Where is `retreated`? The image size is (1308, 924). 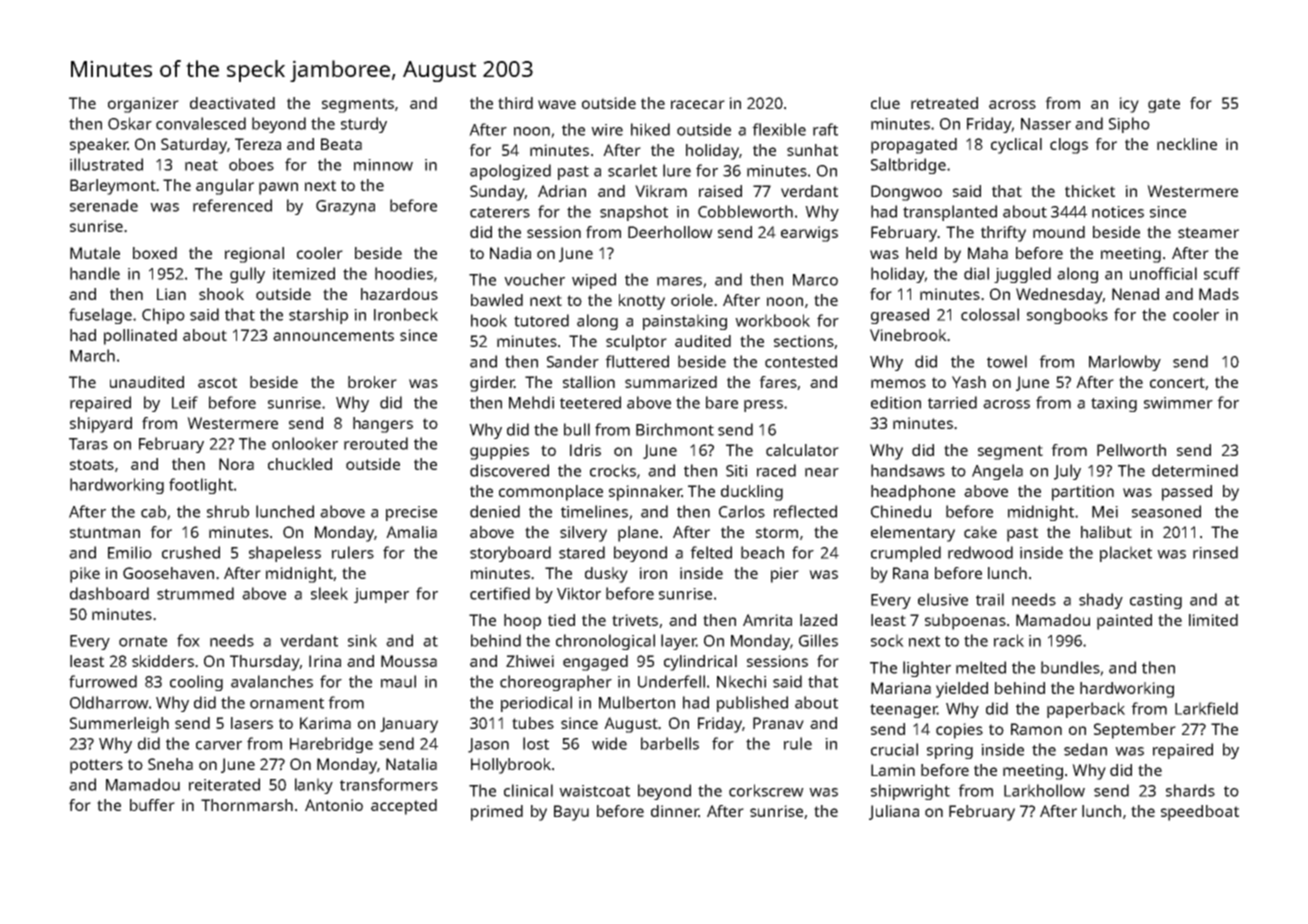 retreated is located at coordinates (944, 103).
